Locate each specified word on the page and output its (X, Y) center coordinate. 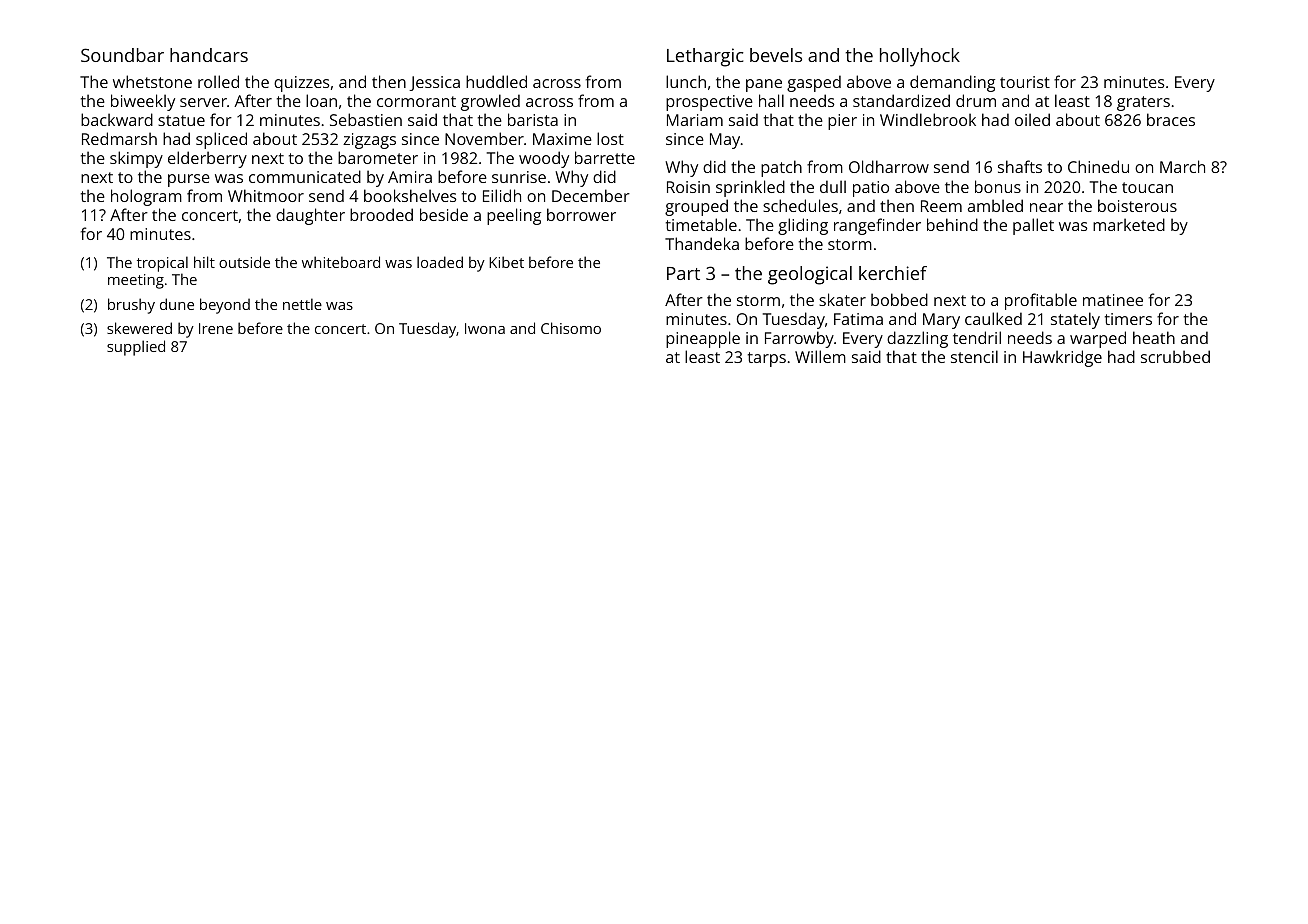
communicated (305, 176)
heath (1154, 337)
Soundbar (122, 55)
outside (244, 262)
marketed (1129, 224)
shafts (1020, 166)
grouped (696, 207)
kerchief (893, 273)
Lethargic (705, 57)
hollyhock (920, 57)
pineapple (703, 339)
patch (781, 168)
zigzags (369, 141)
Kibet (506, 262)
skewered (139, 328)
